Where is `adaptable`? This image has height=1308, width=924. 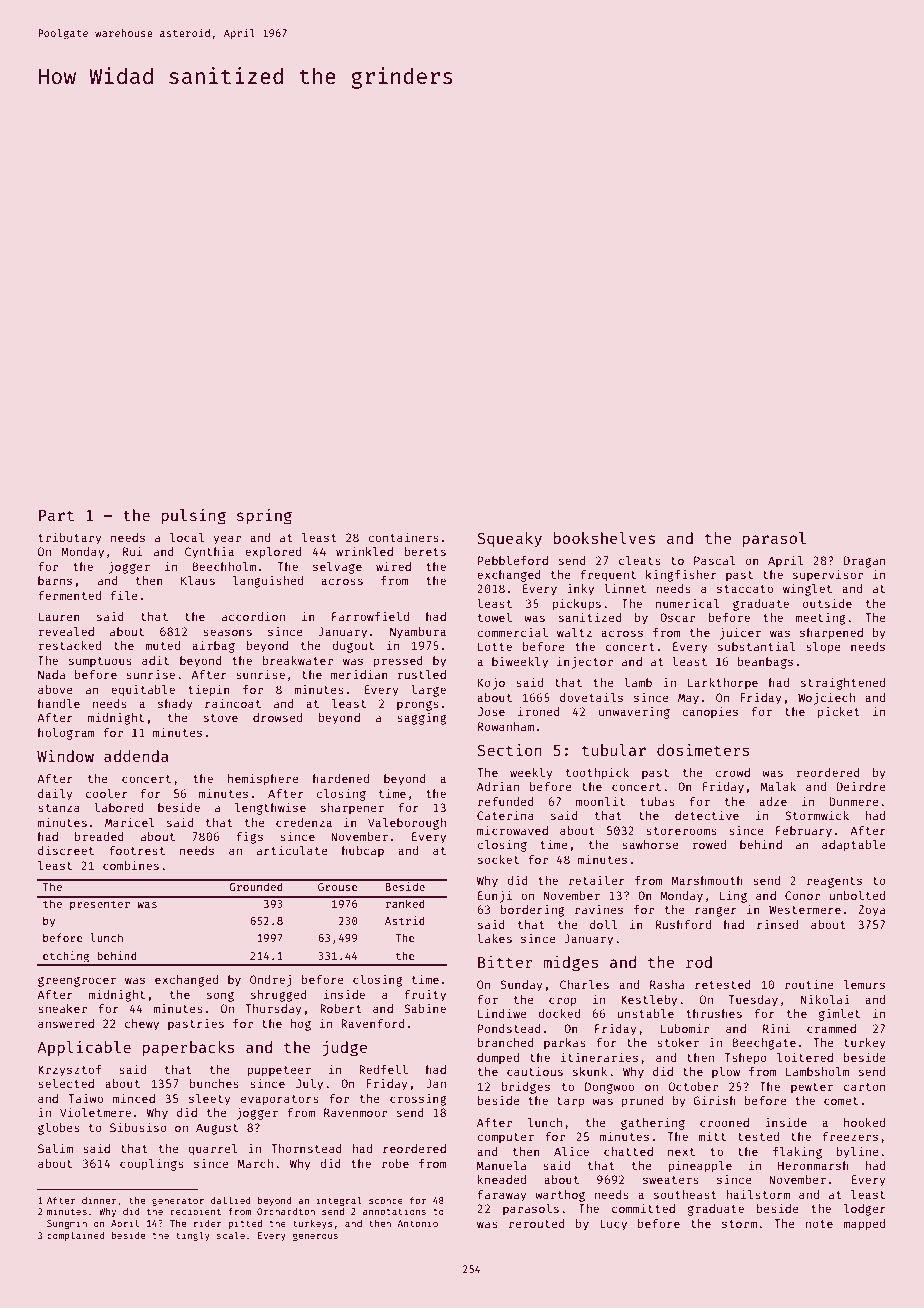 adaptable is located at coordinates (854, 846).
